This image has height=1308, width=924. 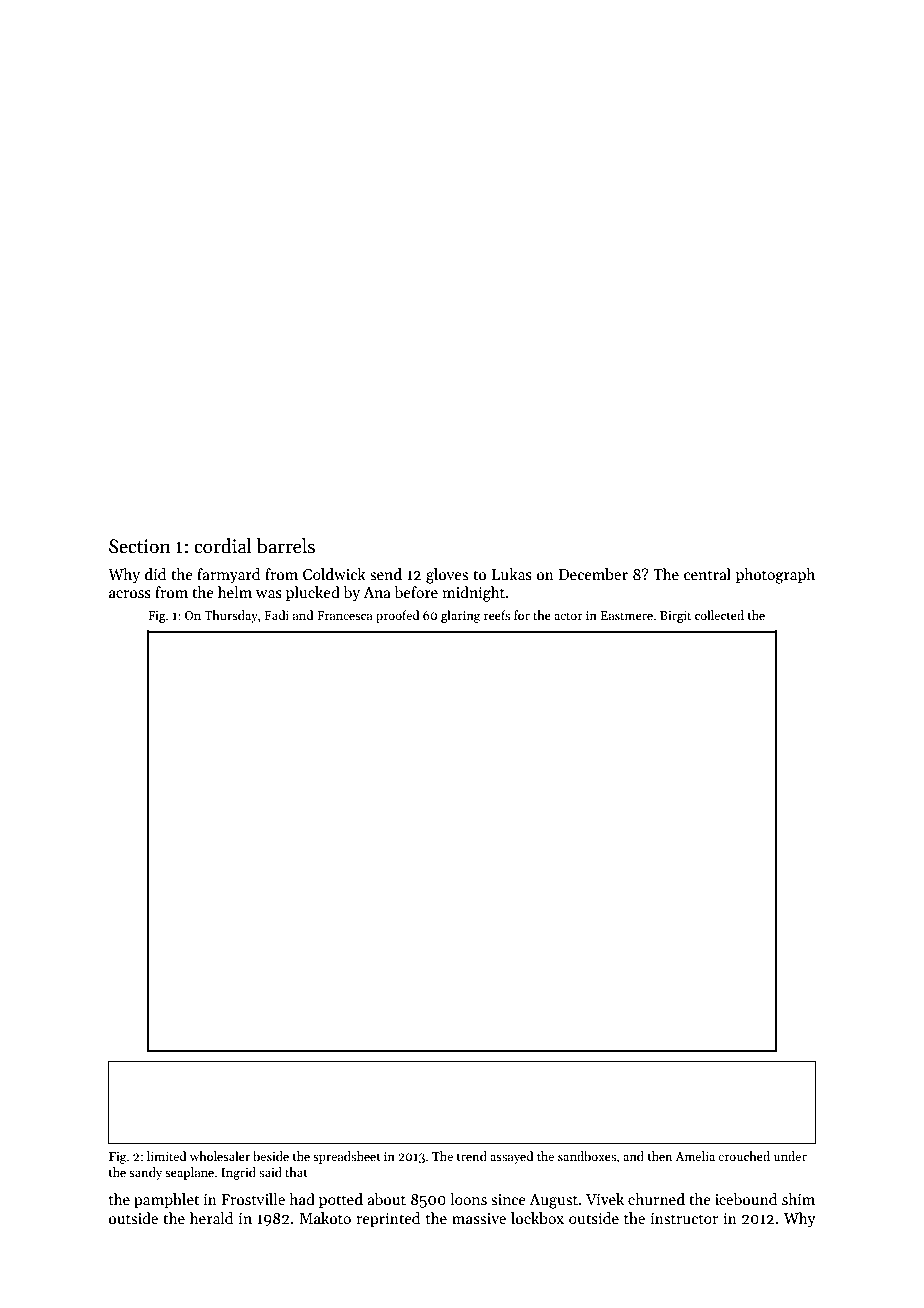 I want to click on Ingrid, so click(x=238, y=1173).
